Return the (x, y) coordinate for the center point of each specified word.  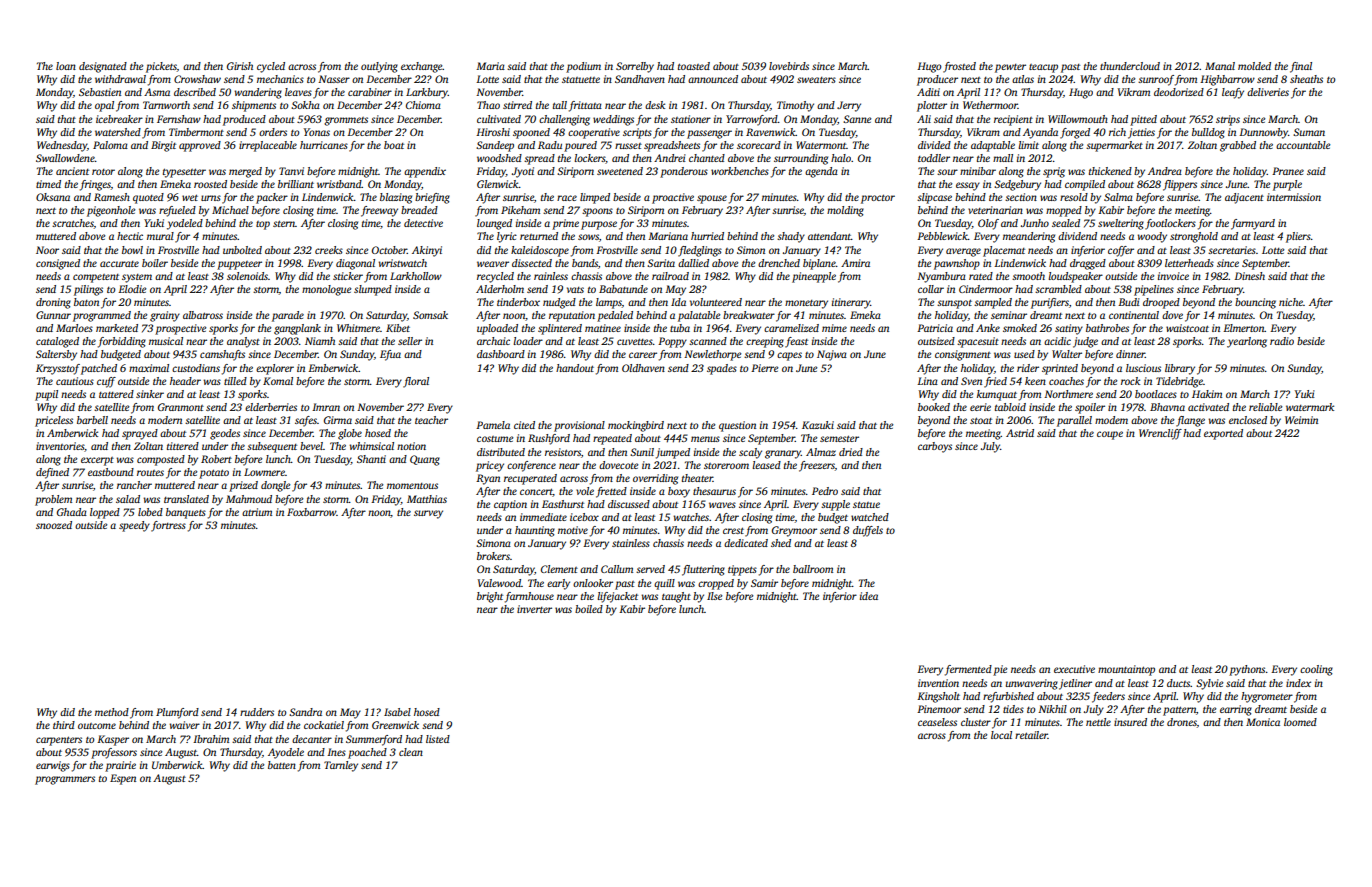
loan (66, 66)
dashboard (501, 354)
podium (583, 67)
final (1301, 67)
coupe (1110, 435)
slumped (373, 290)
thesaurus (714, 491)
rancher (134, 485)
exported (1223, 434)
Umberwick (177, 765)
